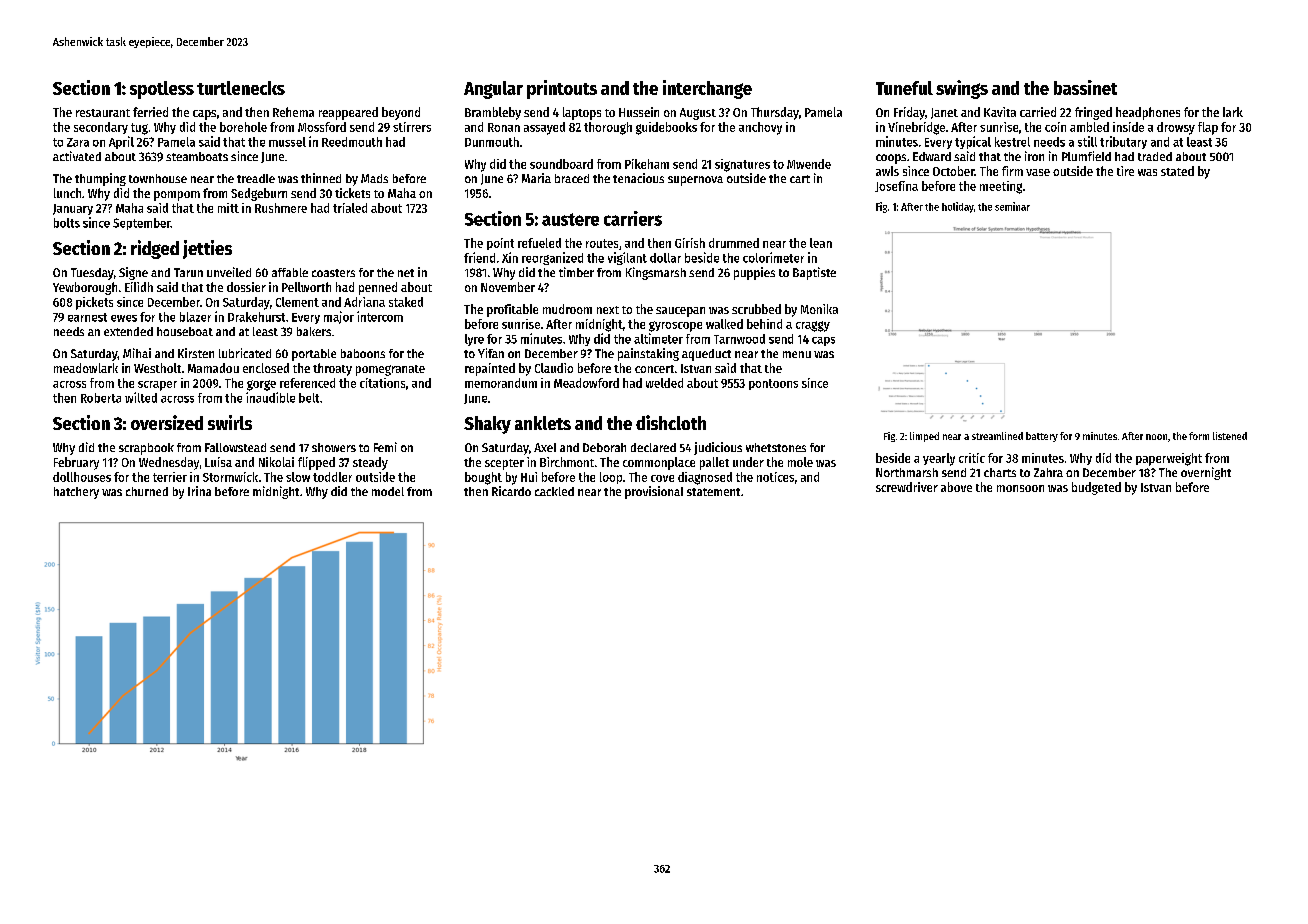 The height and width of the screenshot is (924, 1308). I want to click on dossier, so click(246, 287).
